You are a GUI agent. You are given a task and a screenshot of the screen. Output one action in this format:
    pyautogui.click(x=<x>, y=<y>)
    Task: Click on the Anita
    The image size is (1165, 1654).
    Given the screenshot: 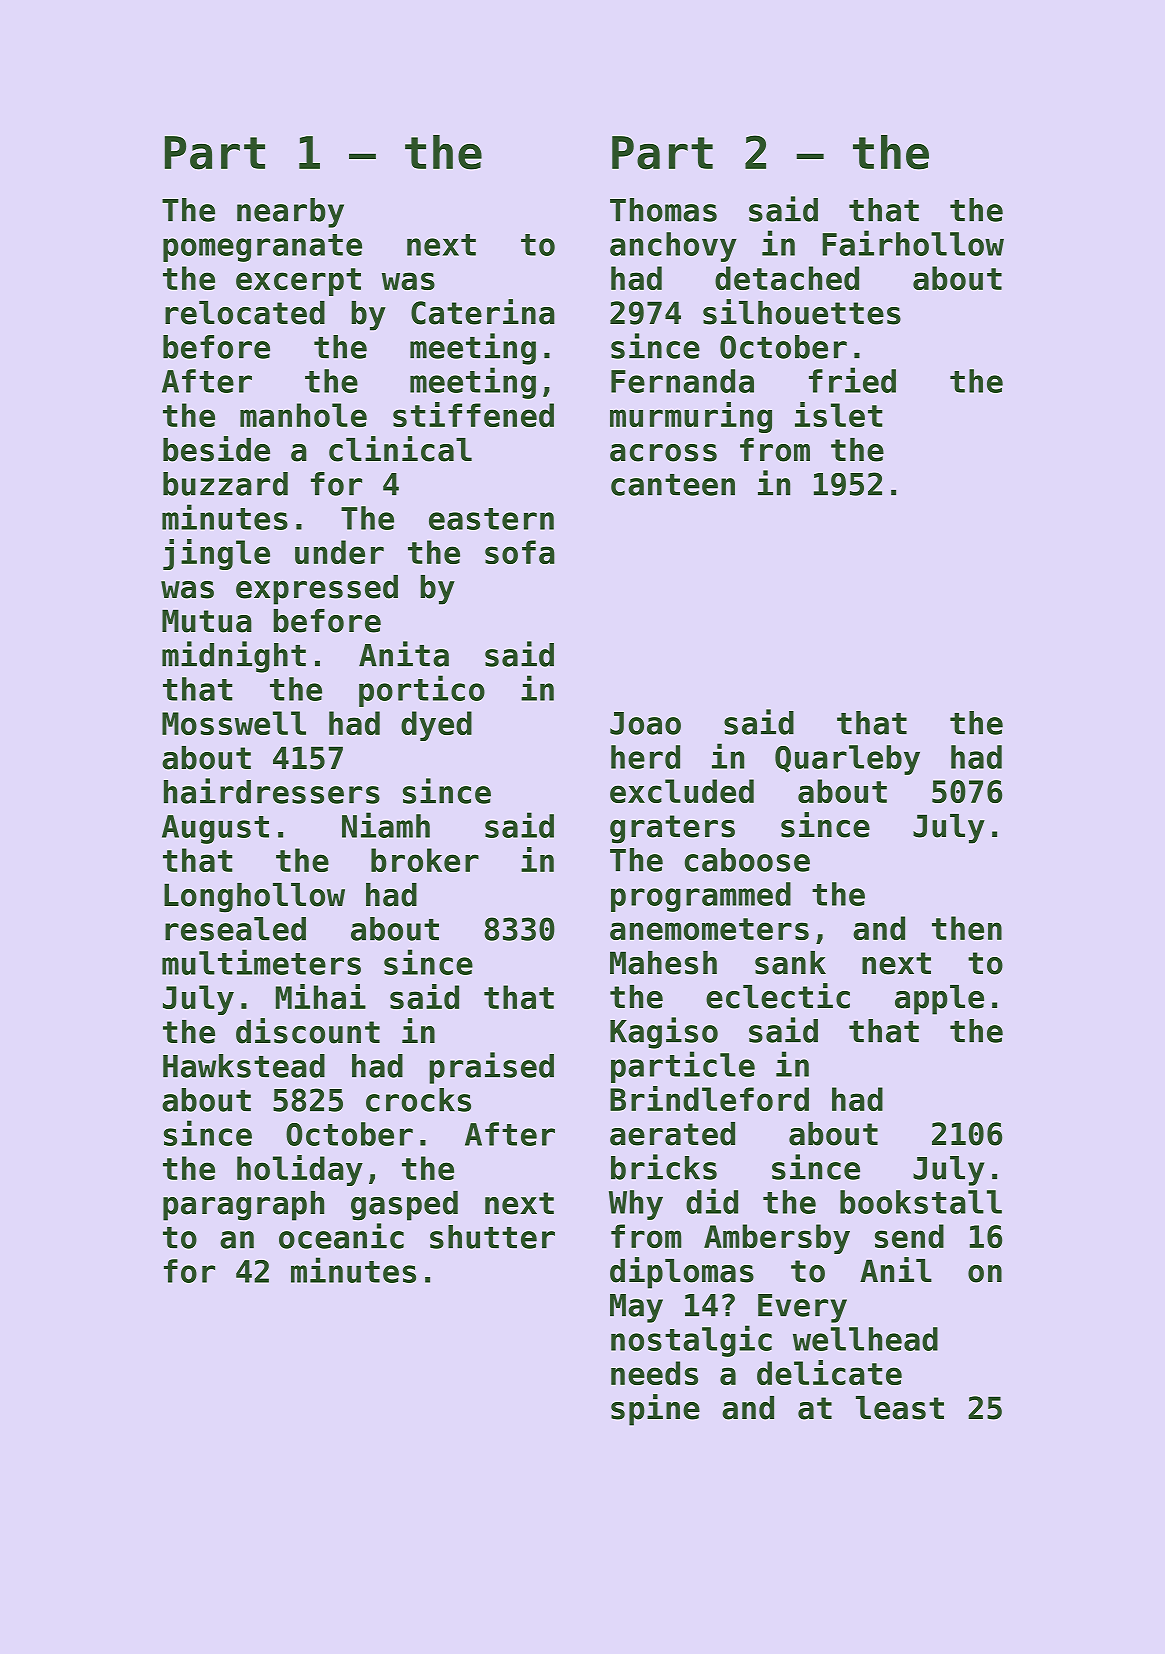 What is the action you would take?
    pyautogui.click(x=404, y=654)
